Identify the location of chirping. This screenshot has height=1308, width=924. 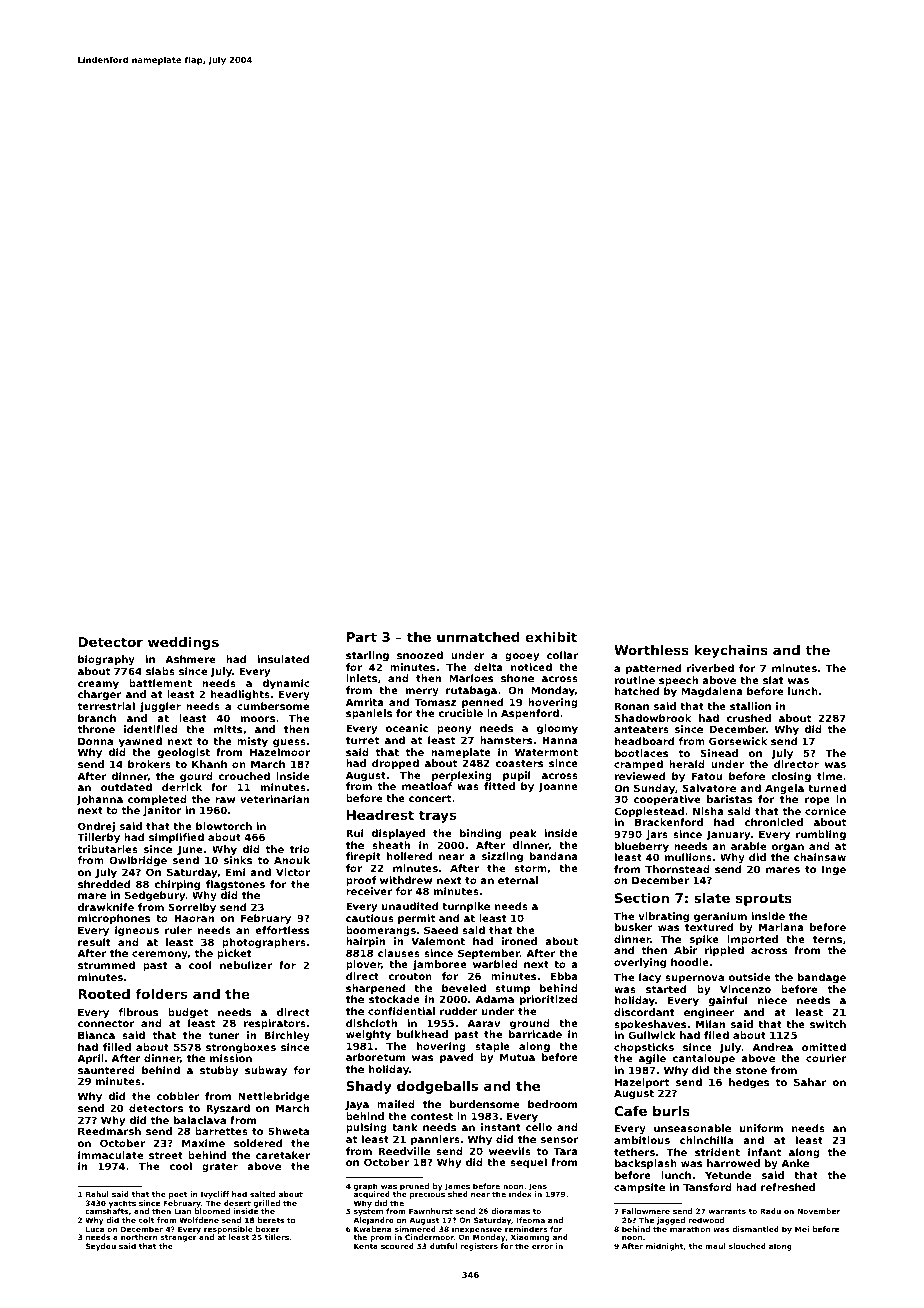
(177, 885).
